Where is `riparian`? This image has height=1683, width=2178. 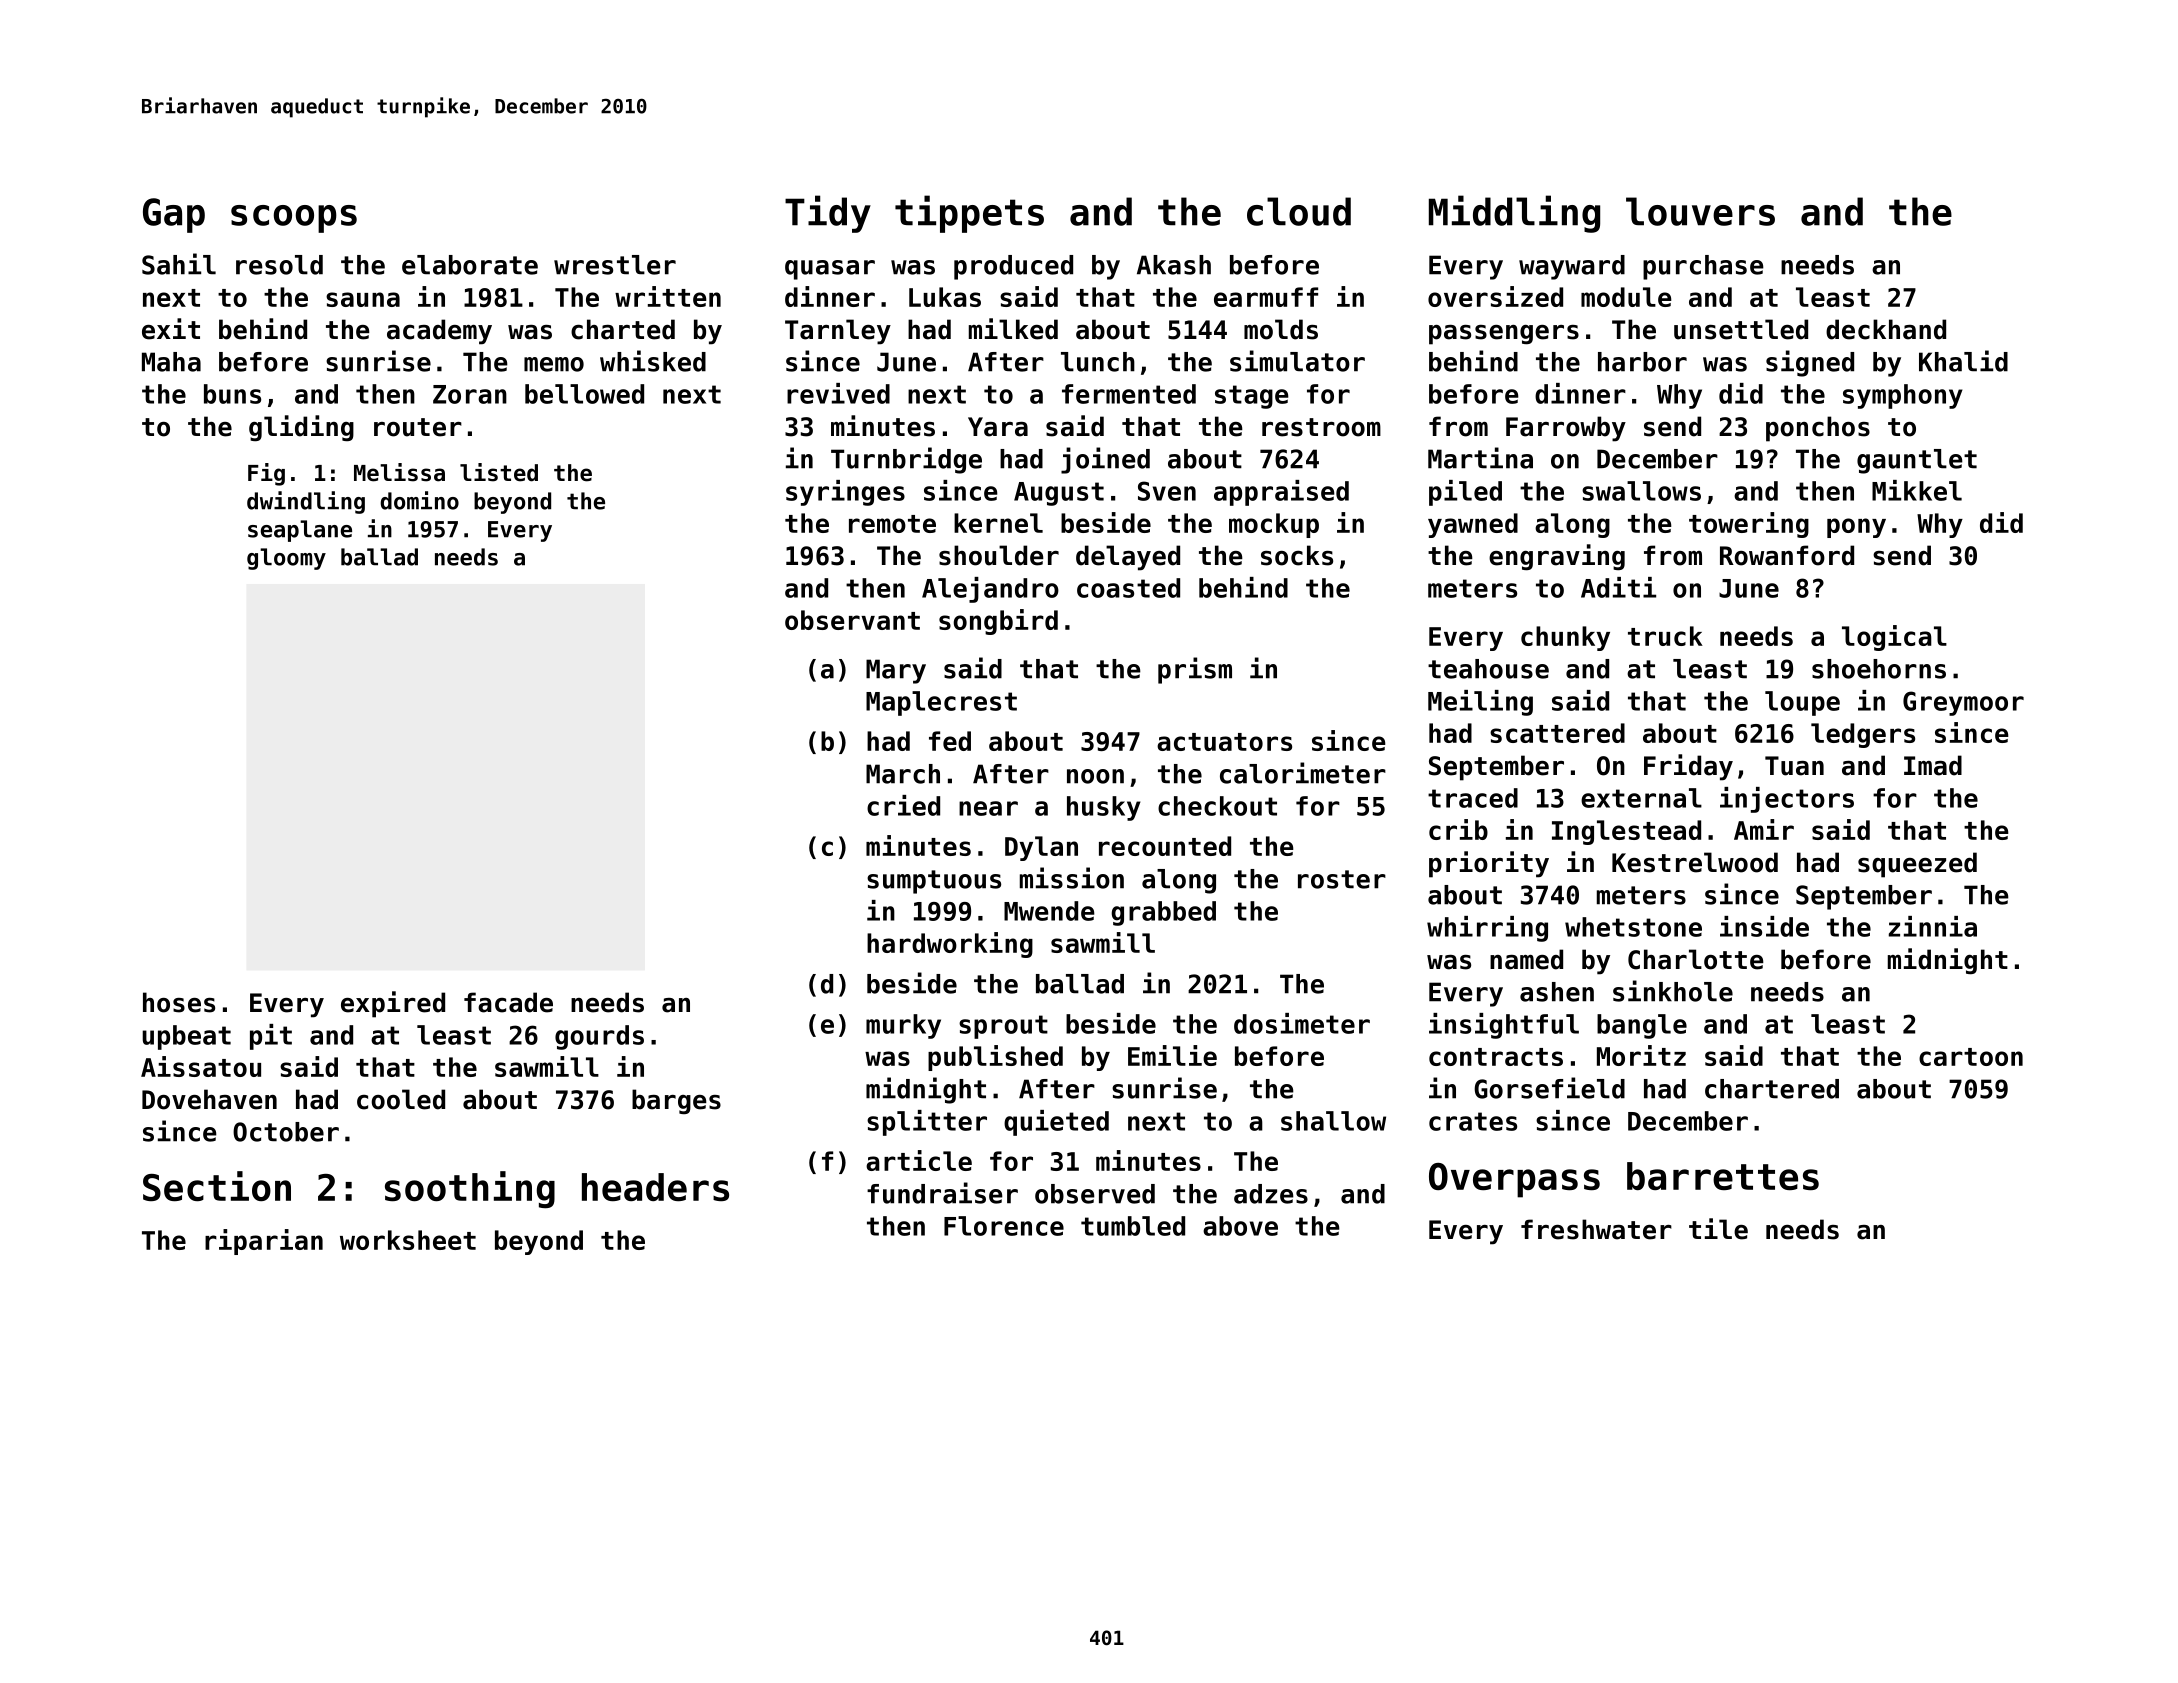
riparian is located at coordinates (264, 1242).
